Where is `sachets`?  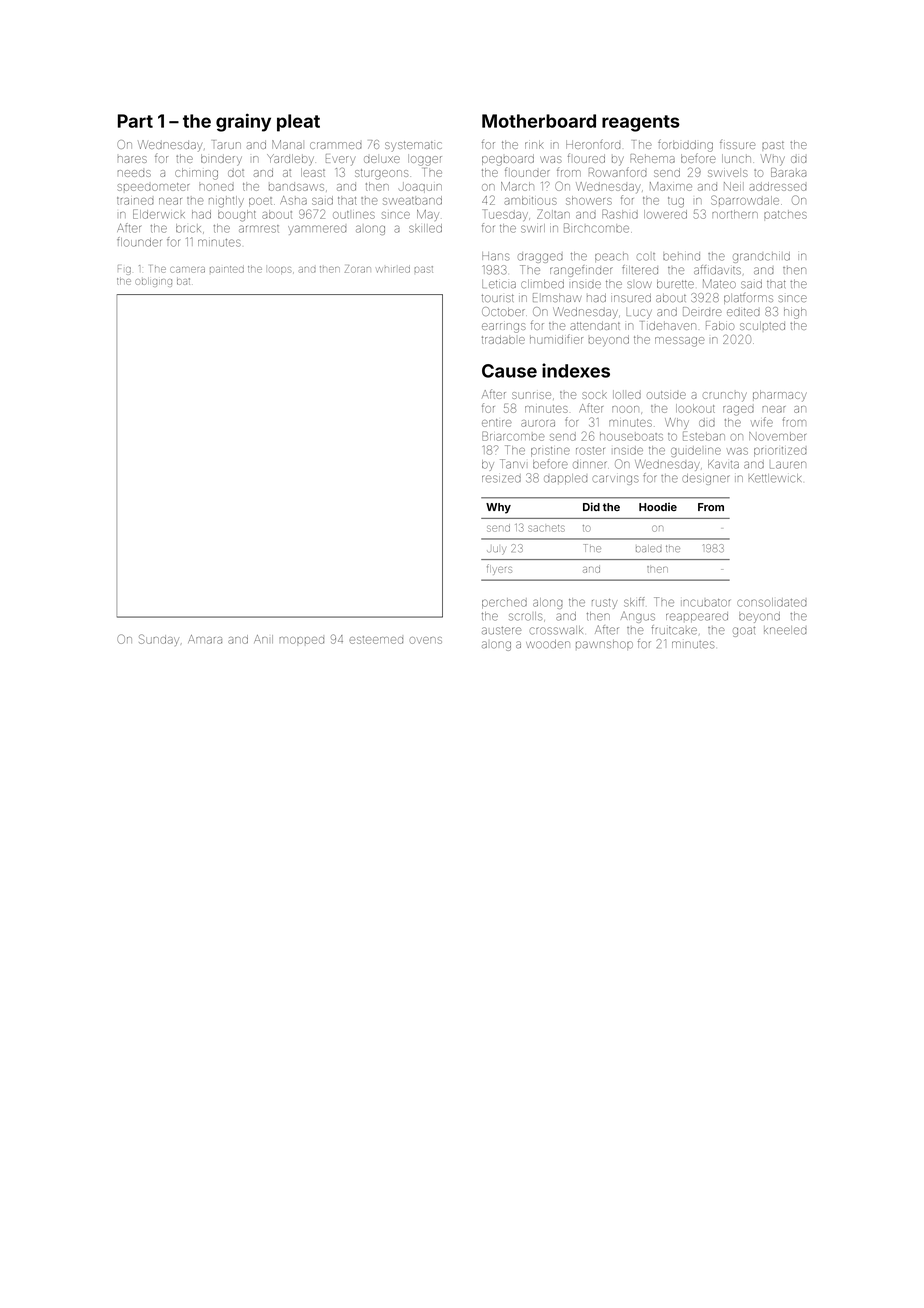 sachets is located at coordinates (546, 528).
